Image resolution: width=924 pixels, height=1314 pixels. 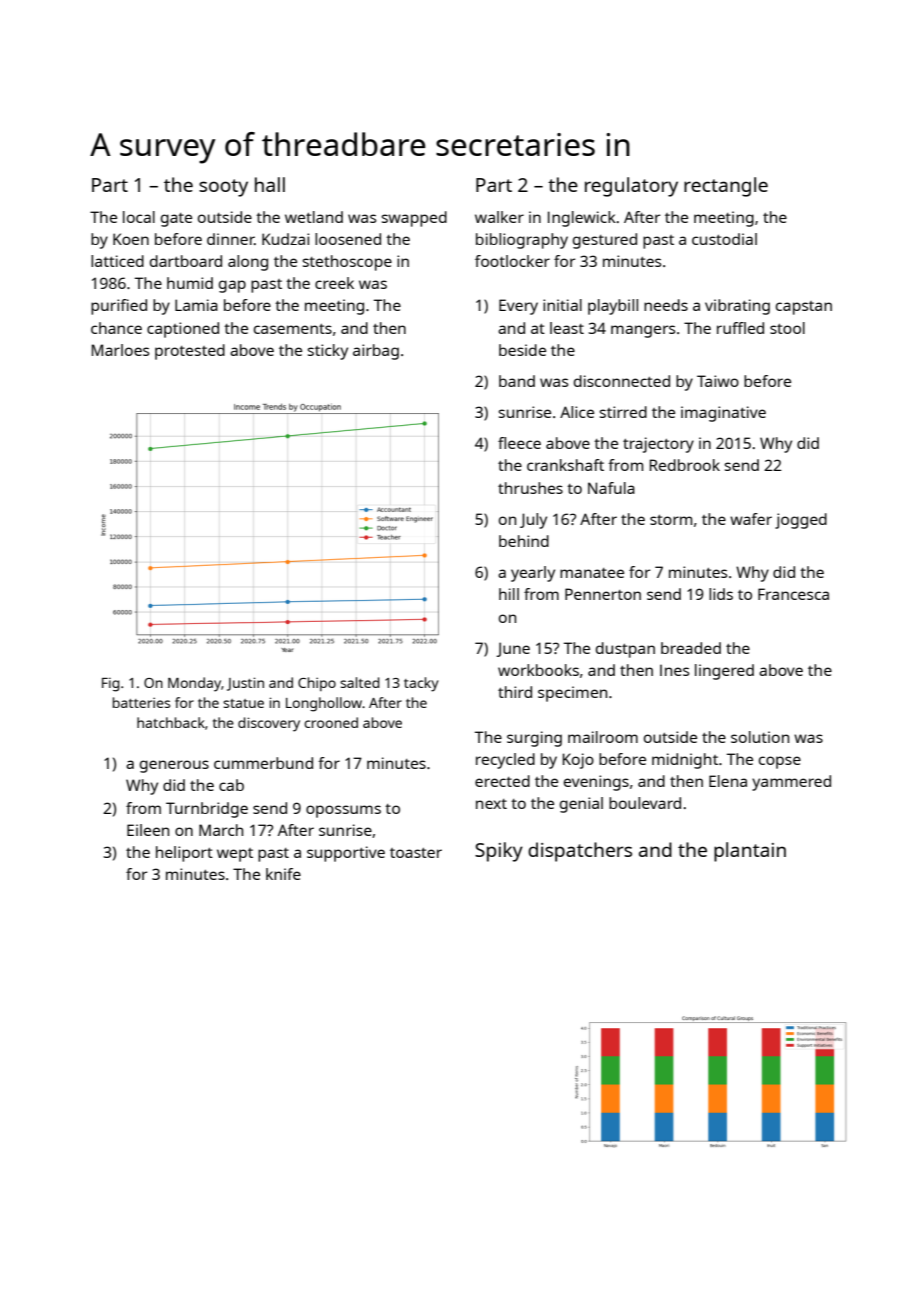 What do you see at coordinates (139, 217) in the page?
I see `local` at bounding box center [139, 217].
